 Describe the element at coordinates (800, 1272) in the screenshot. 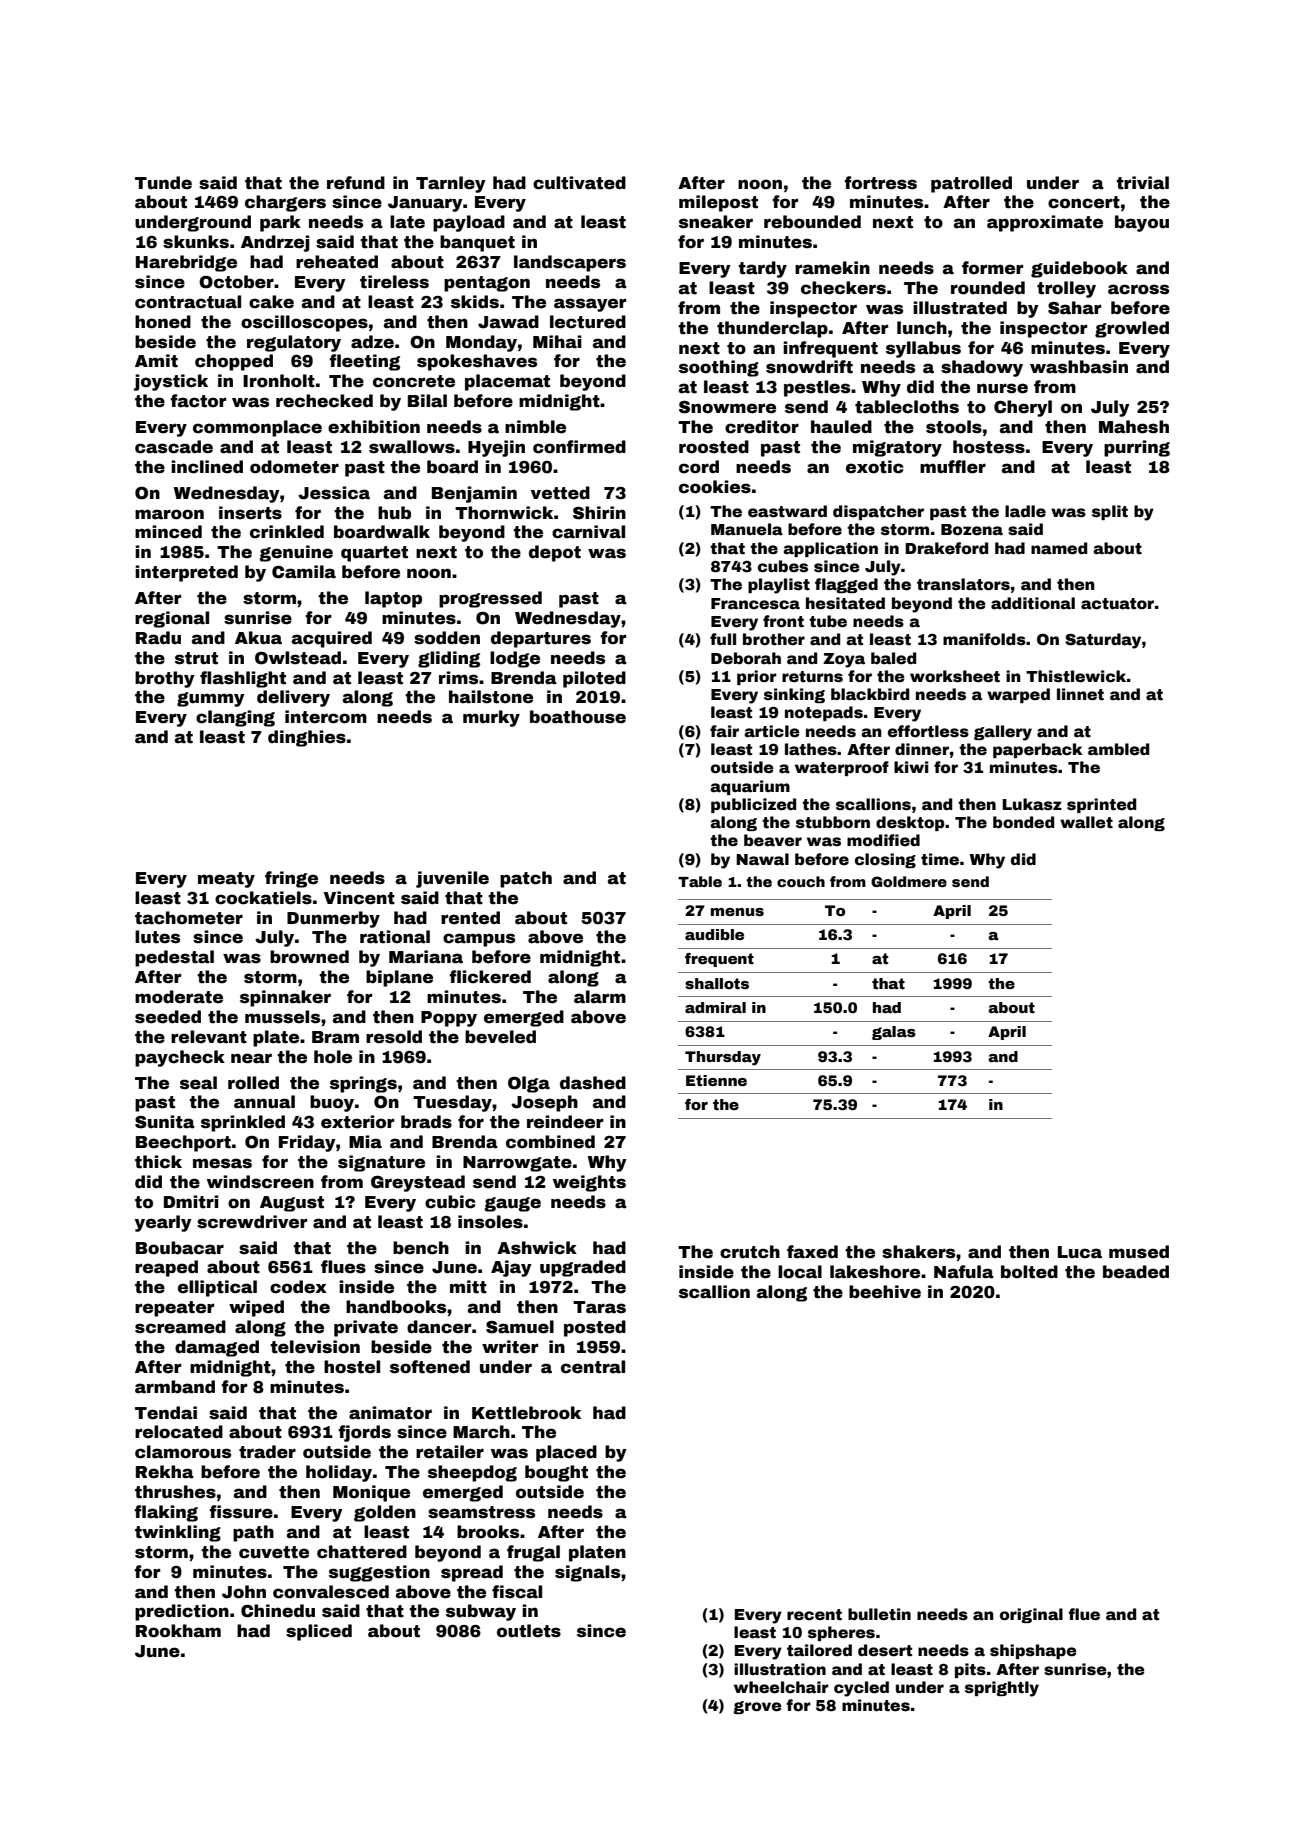

I see `local` at that location.
